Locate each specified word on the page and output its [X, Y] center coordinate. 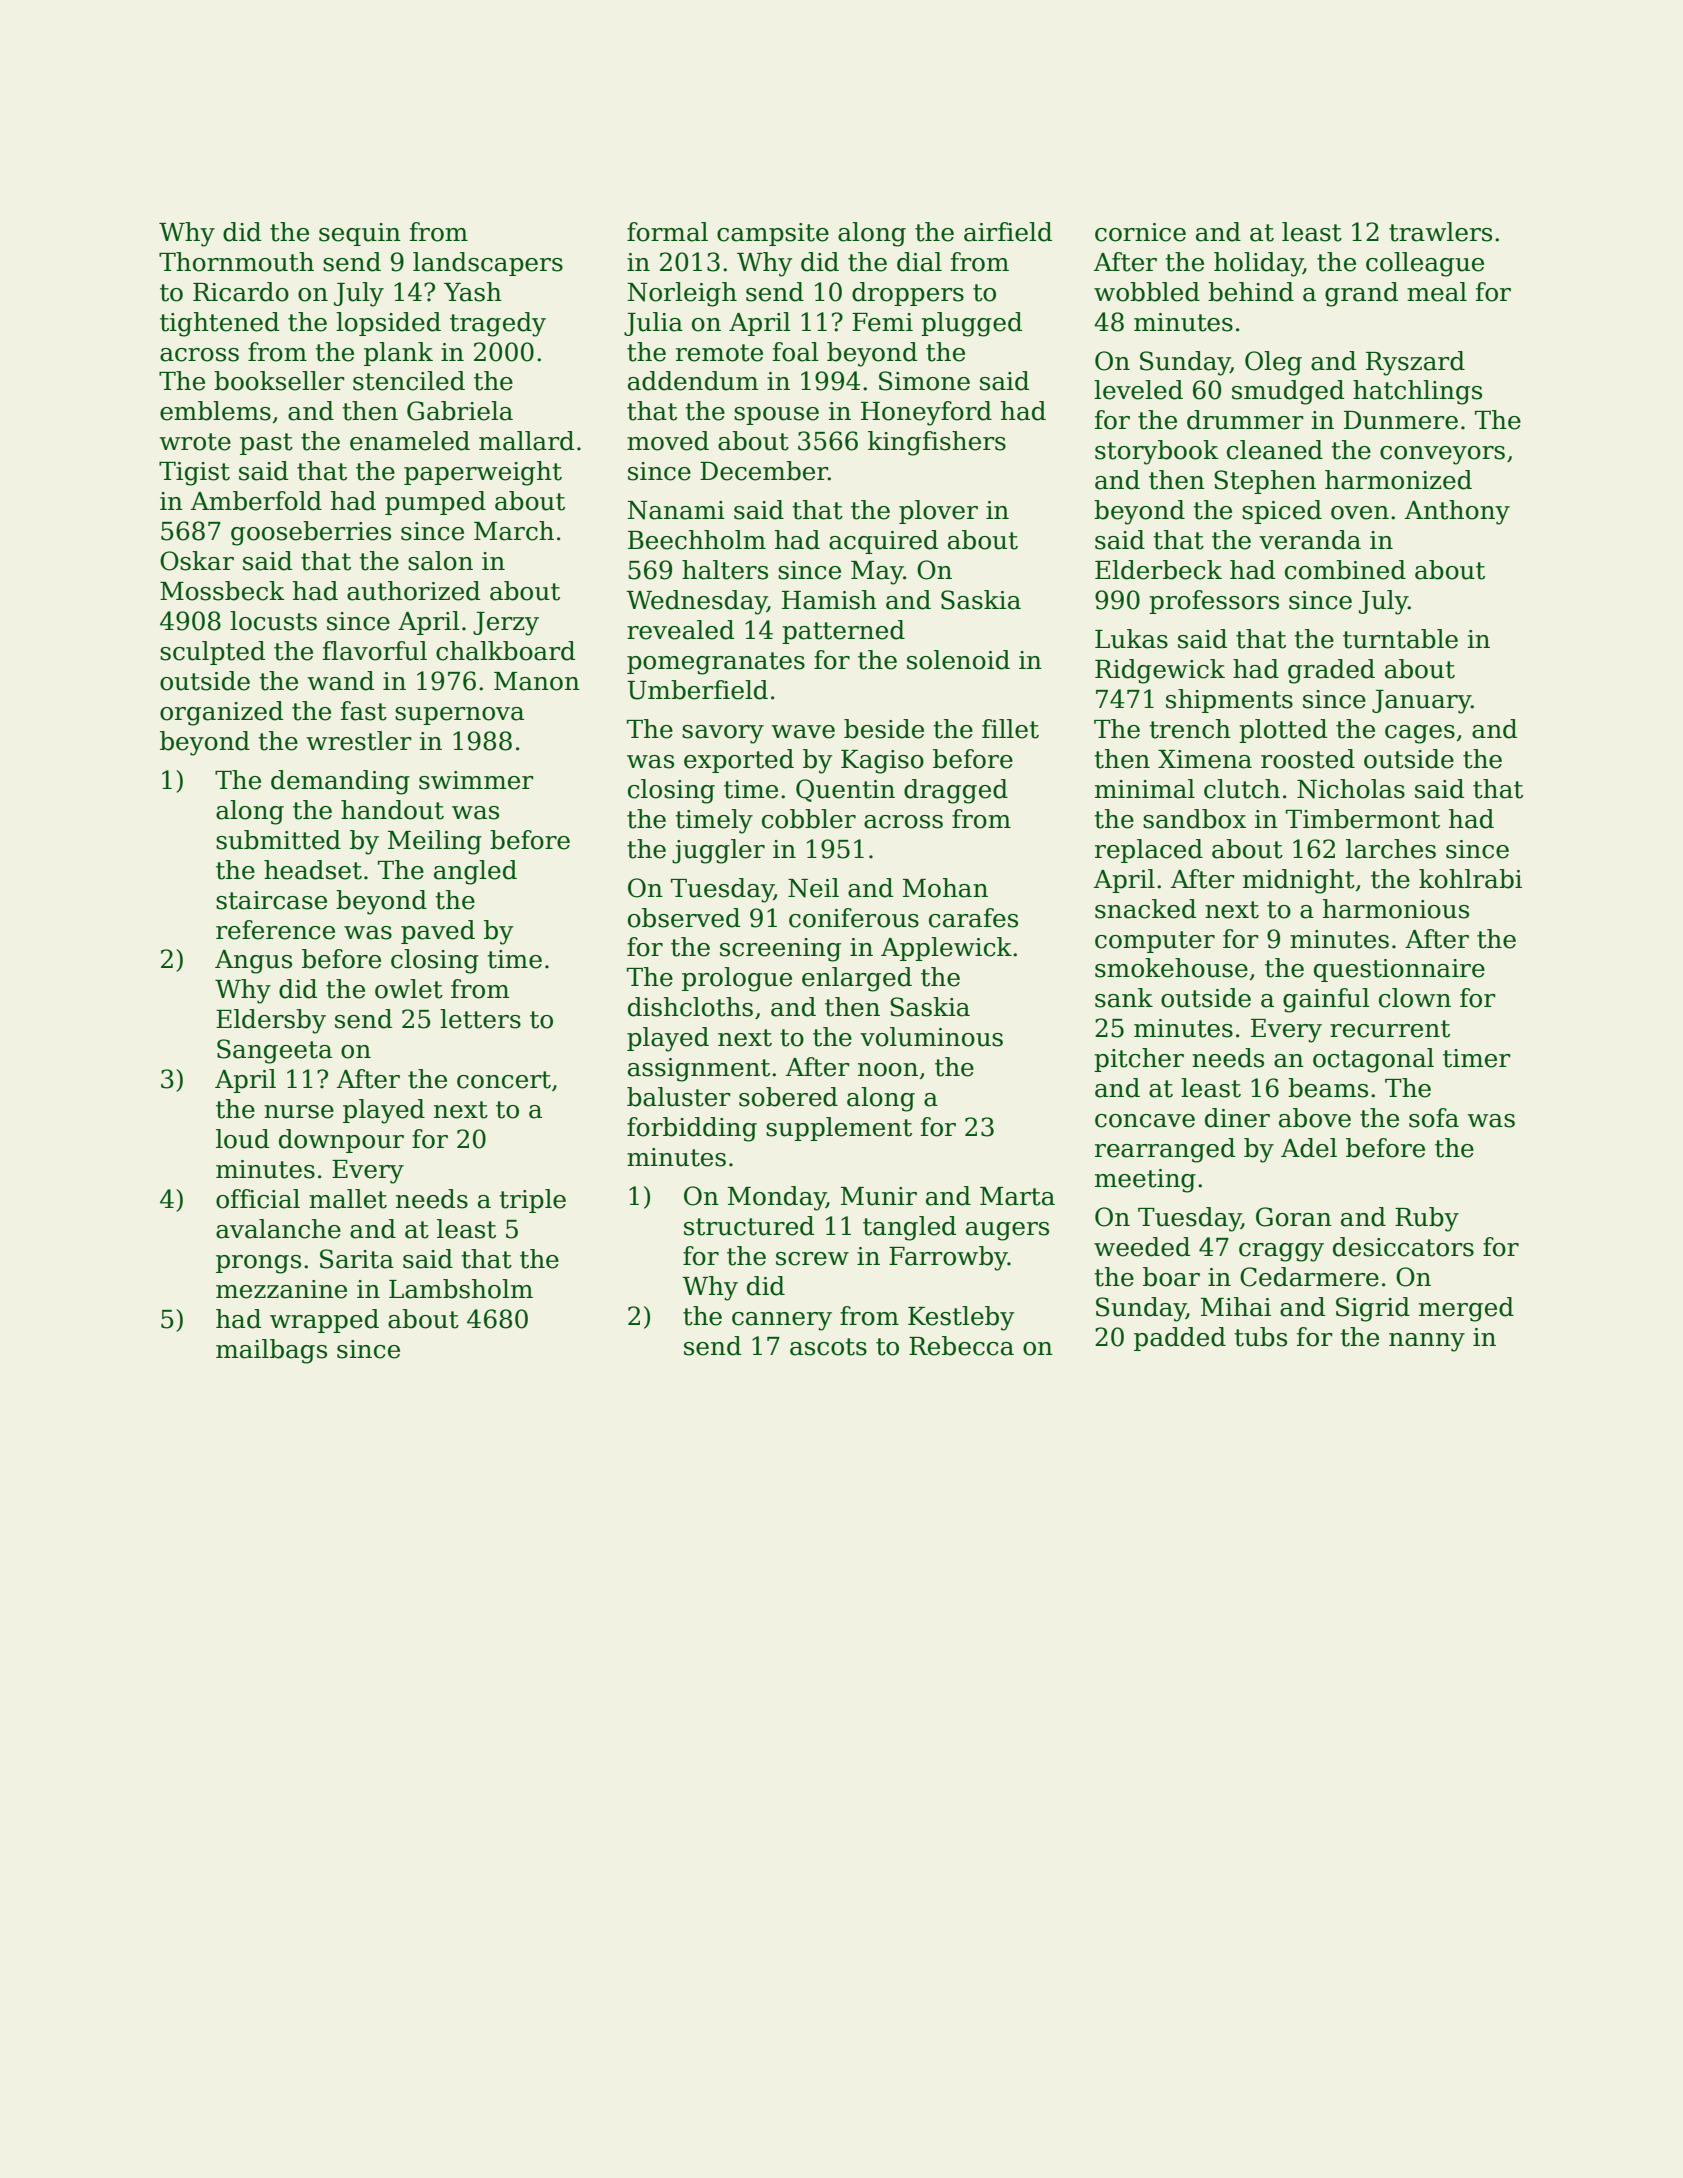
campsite [773, 234]
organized [221, 713]
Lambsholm [461, 1289]
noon [888, 1070]
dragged [956, 791]
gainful [1326, 1000]
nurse [299, 1112]
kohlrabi [1470, 879]
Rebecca [961, 1346]
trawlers [1440, 232]
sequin [360, 234]
